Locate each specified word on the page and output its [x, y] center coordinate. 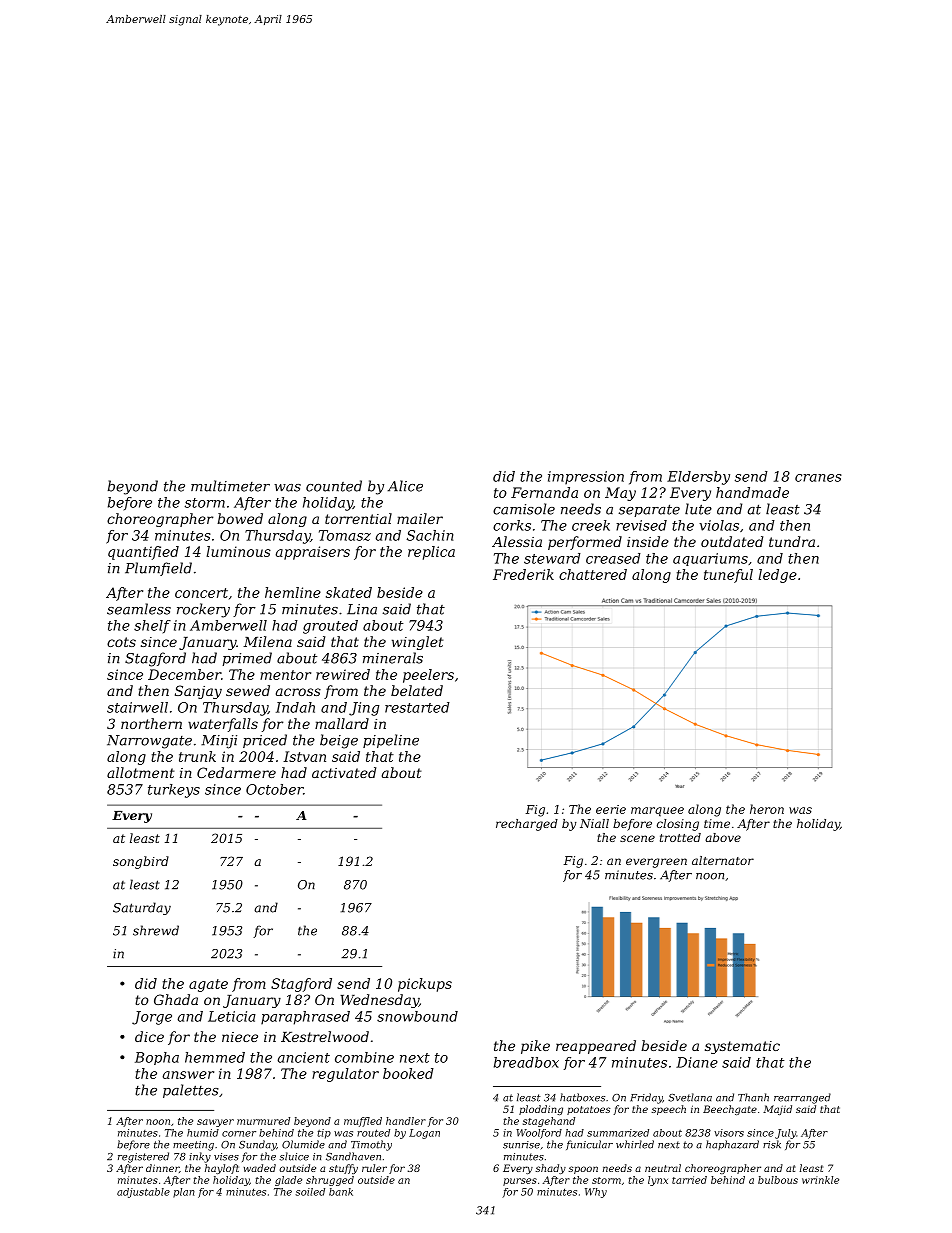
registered [143, 1157]
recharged [527, 825]
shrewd [156, 930]
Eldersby [698, 478]
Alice [405, 486]
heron [767, 809]
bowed [240, 518]
